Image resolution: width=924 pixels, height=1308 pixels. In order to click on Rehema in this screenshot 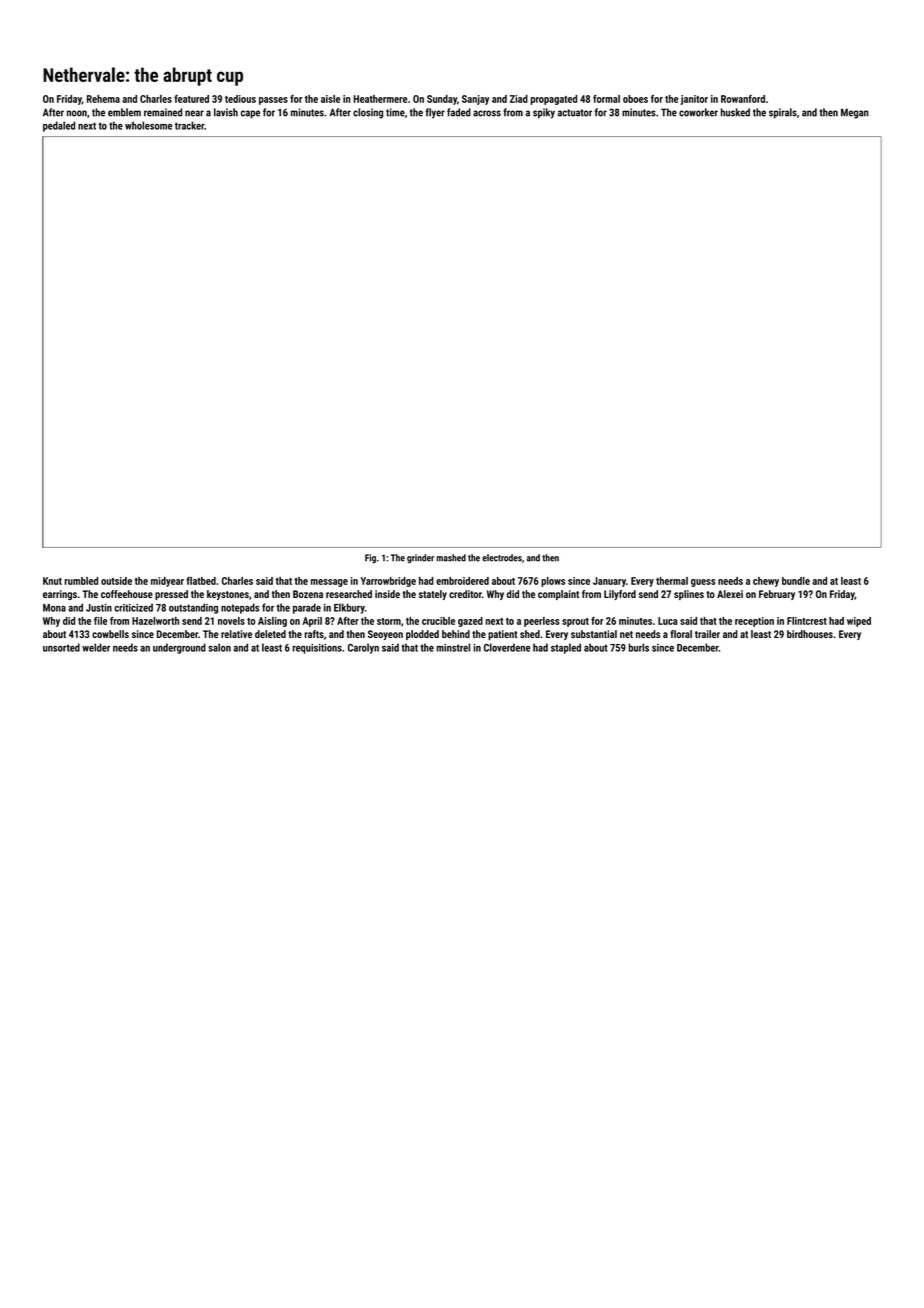, I will do `click(103, 99)`.
